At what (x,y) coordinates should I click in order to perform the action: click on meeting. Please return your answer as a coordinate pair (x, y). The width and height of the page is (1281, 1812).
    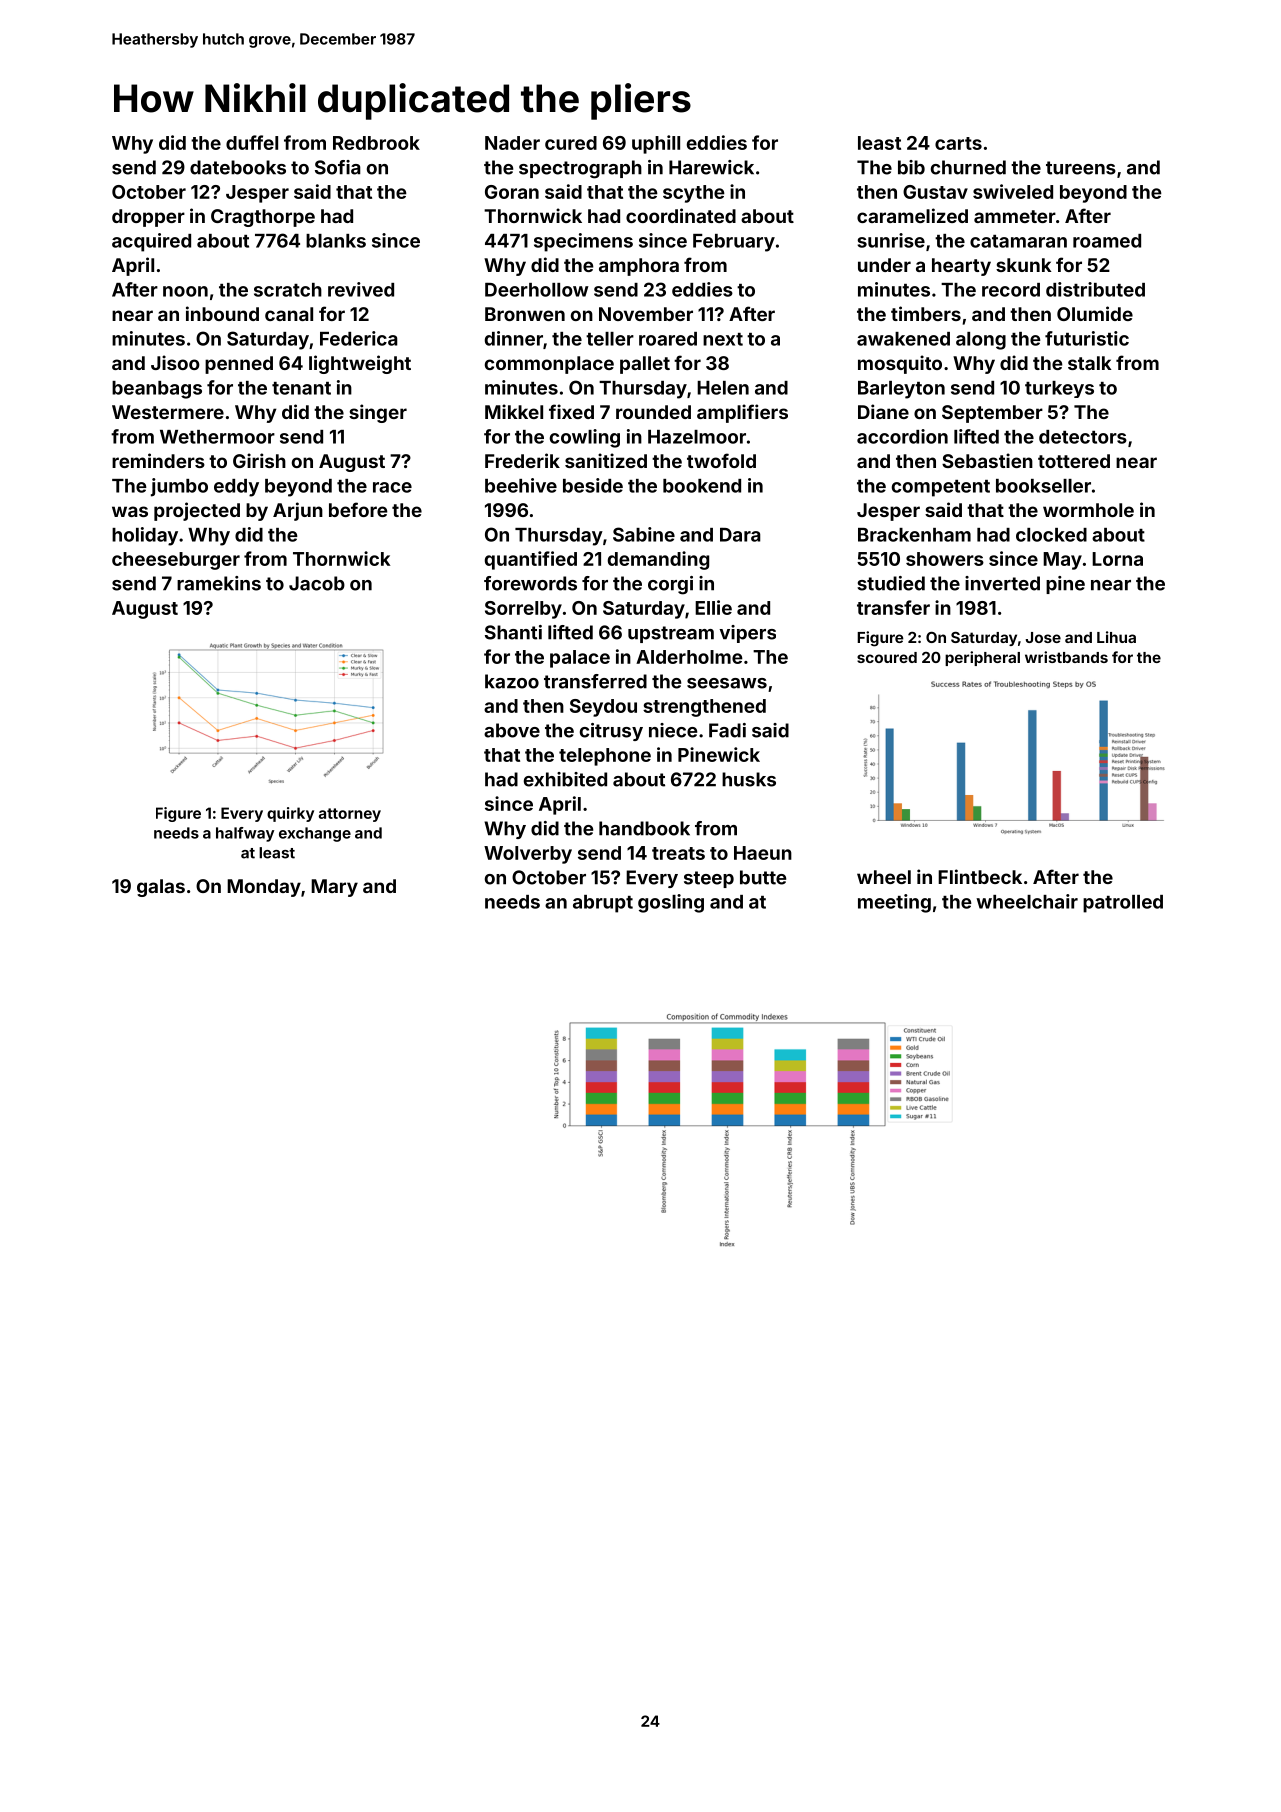
    Looking at the image, I should click on (894, 903).
